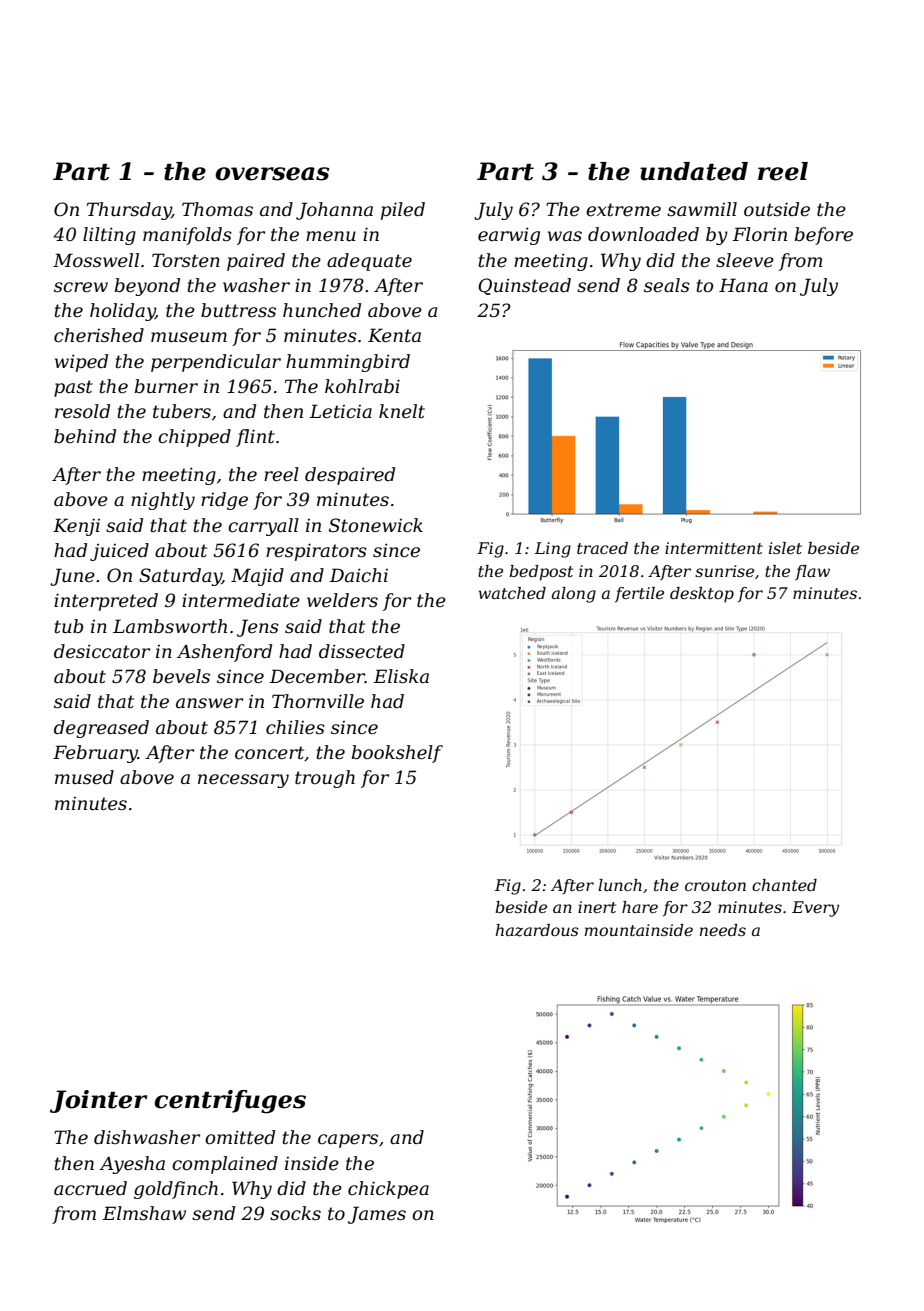  I want to click on along, so click(574, 595).
